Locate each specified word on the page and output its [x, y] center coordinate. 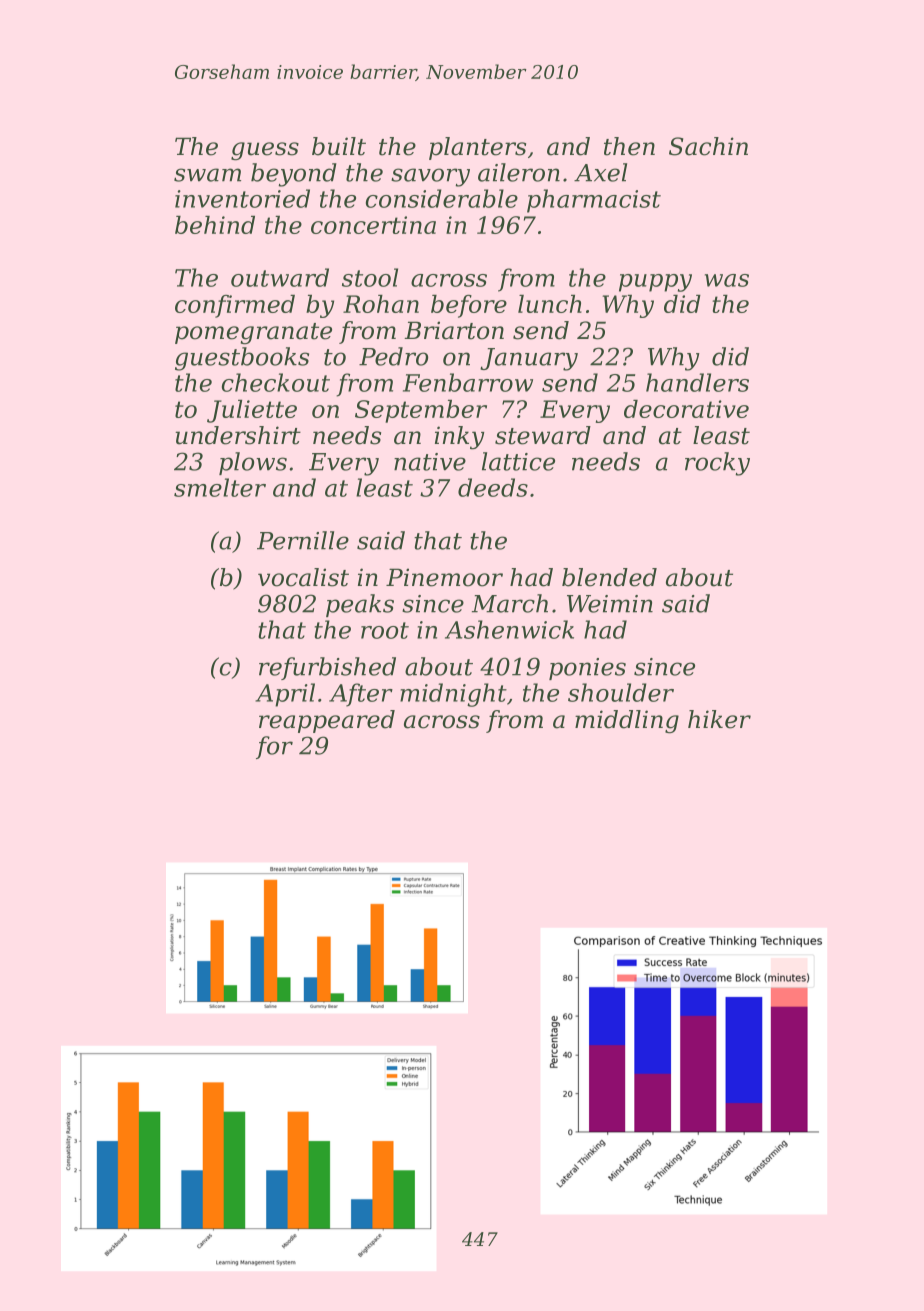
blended [609, 577]
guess [265, 151]
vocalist [303, 577]
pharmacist [594, 201]
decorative [686, 409]
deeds [493, 487]
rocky [717, 464]
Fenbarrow [468, 382]
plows [253, 463]
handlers [697, 382]
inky [459, 438]
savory [430, 177]
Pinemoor [444, 577]
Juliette [252, 411]
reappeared [327, 721]
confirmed [235, 306]
